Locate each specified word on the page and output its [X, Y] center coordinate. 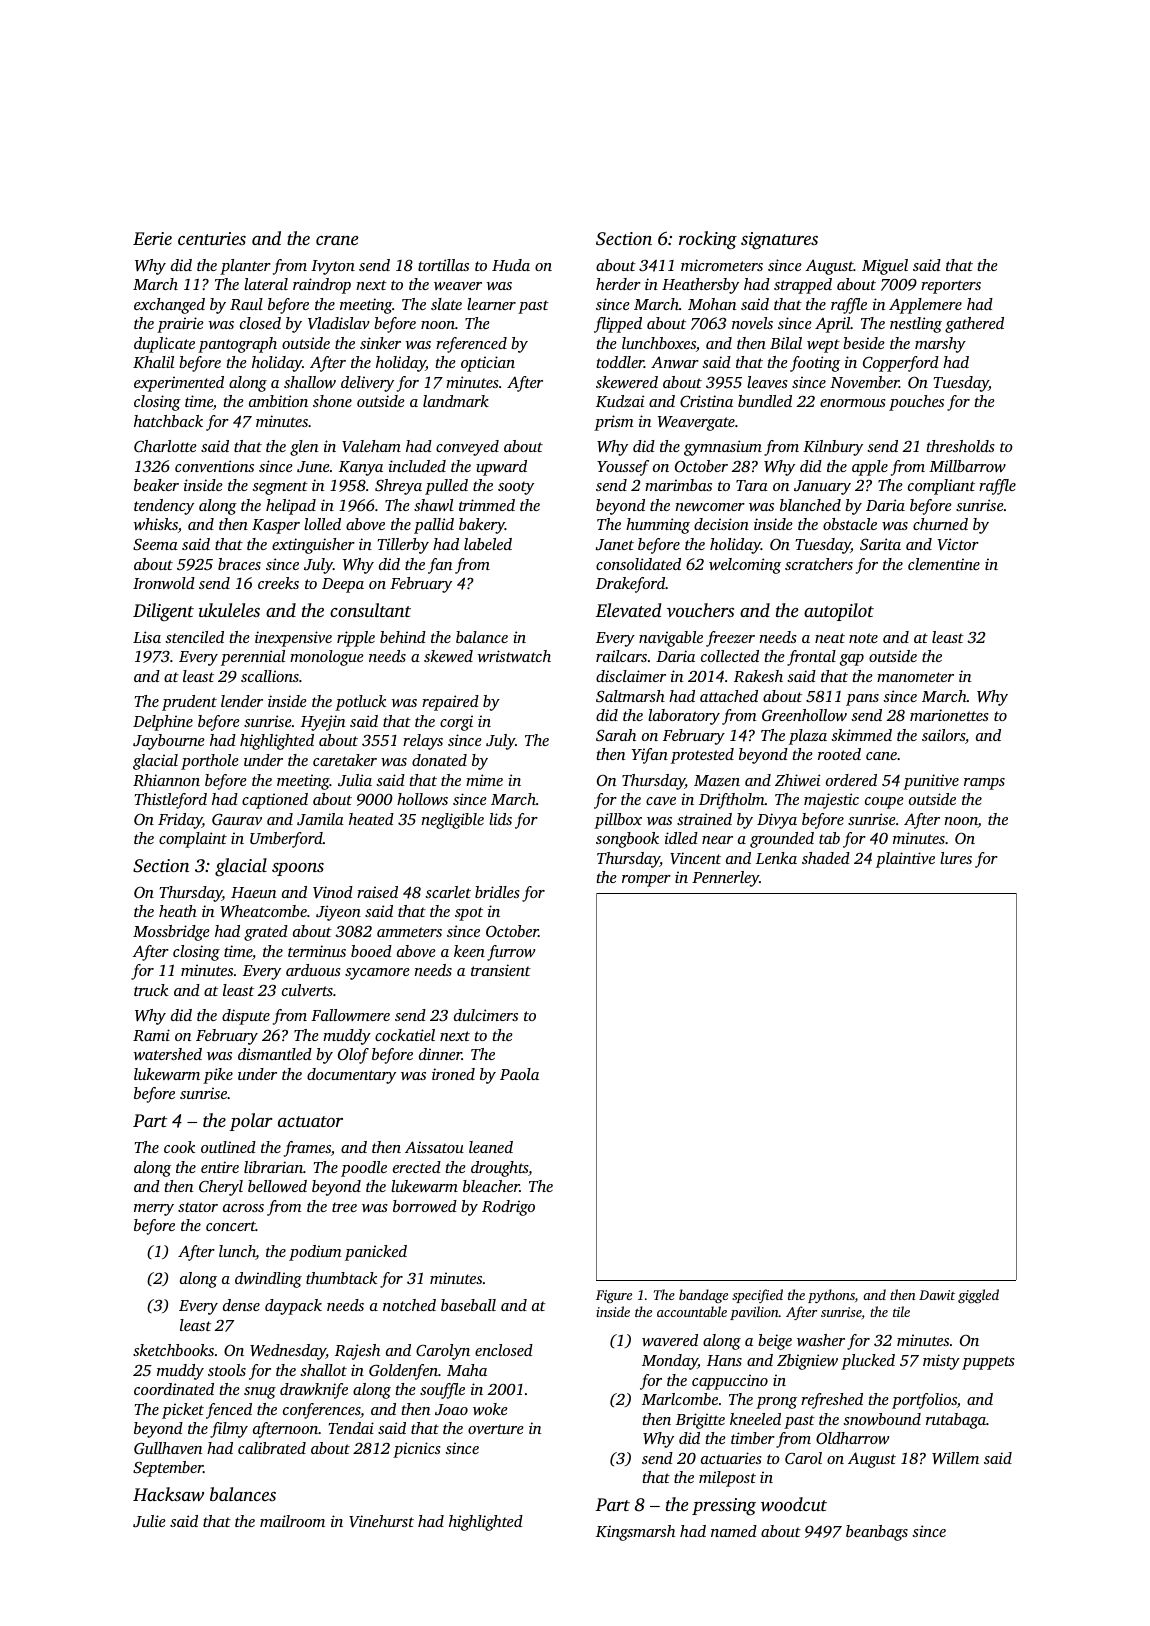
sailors [943, 735]
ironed [453, 1074]
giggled [978, 1296]
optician [488, 364]
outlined [228, 1147]
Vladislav [339, 323]
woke [490, 1409]
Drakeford [631, 585]
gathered [974, 325]
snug [260, 1393]
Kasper [276, 526]
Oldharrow [852, 1438]
